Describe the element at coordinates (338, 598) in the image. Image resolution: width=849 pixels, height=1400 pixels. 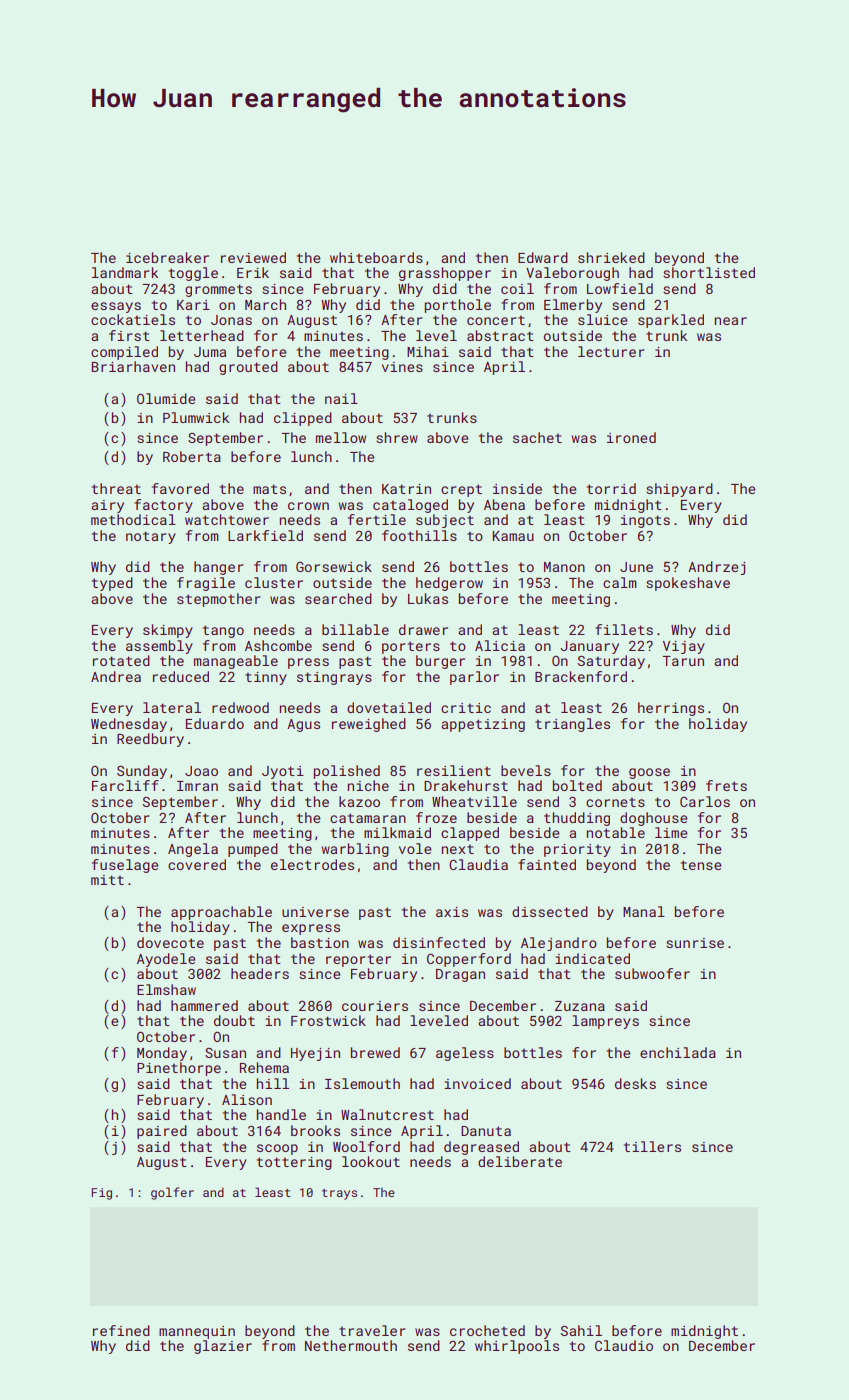
I see `searched` at that location.
